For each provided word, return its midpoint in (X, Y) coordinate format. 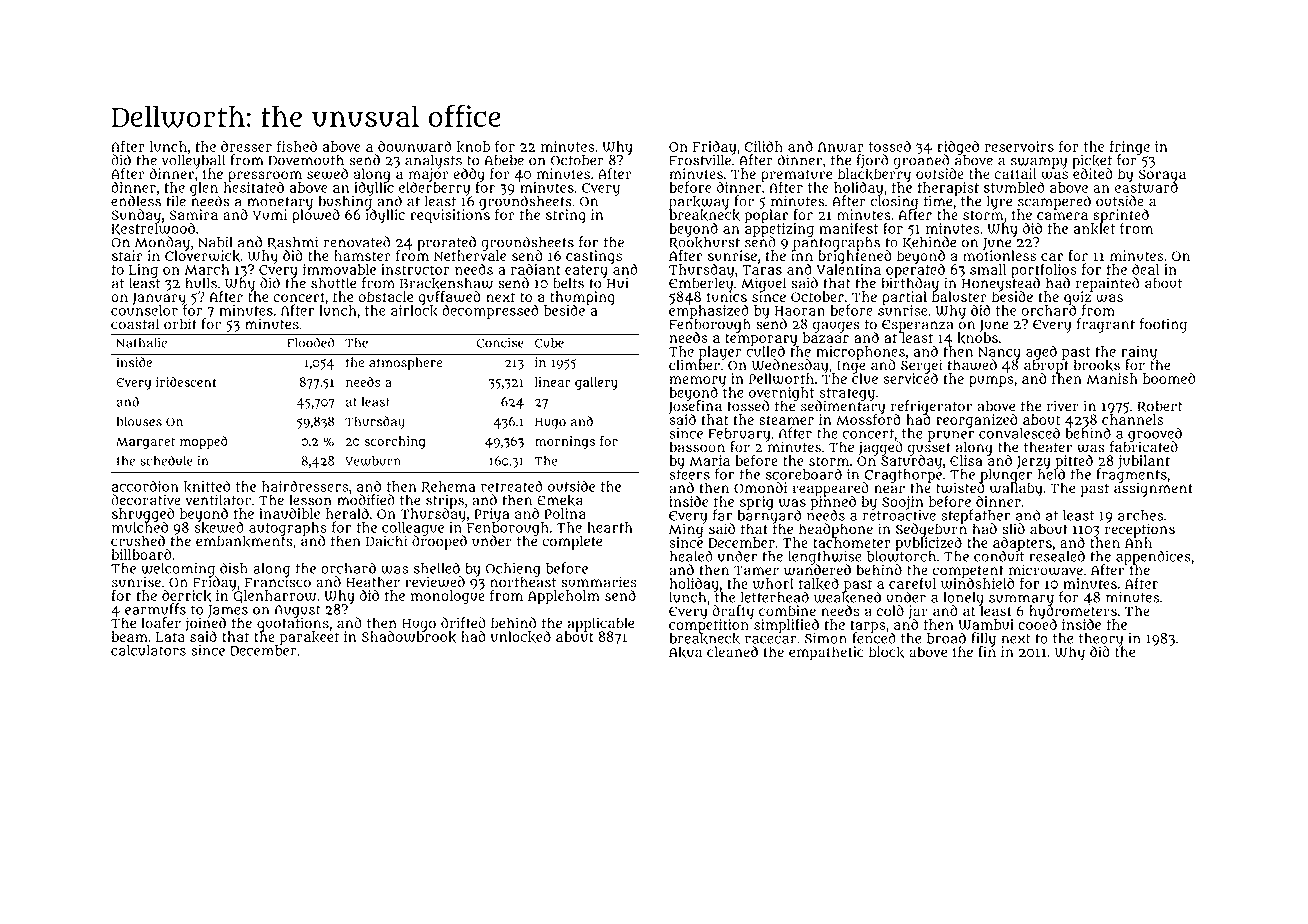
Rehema (448, 487)
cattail (1016, 173)
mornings (565, 442)
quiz (1078, 298)
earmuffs (155, 609)
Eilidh (763, 146)
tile (176, 201)
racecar (770, 639)
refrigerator (931, 407)
